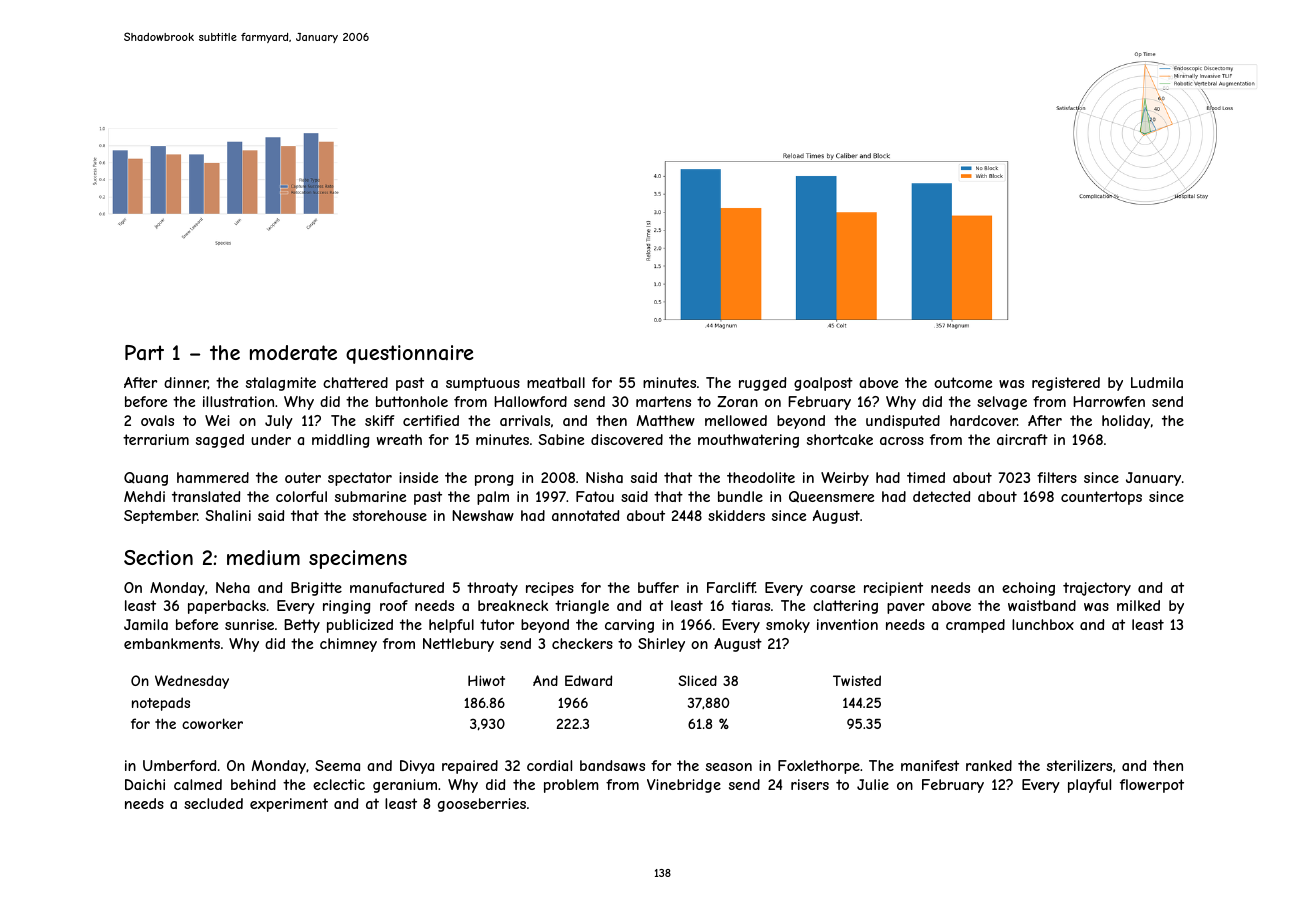  What do you see at coordinates (212, 723) in the screenshot?
I see `coworker` at bounding box center [212, 723].
